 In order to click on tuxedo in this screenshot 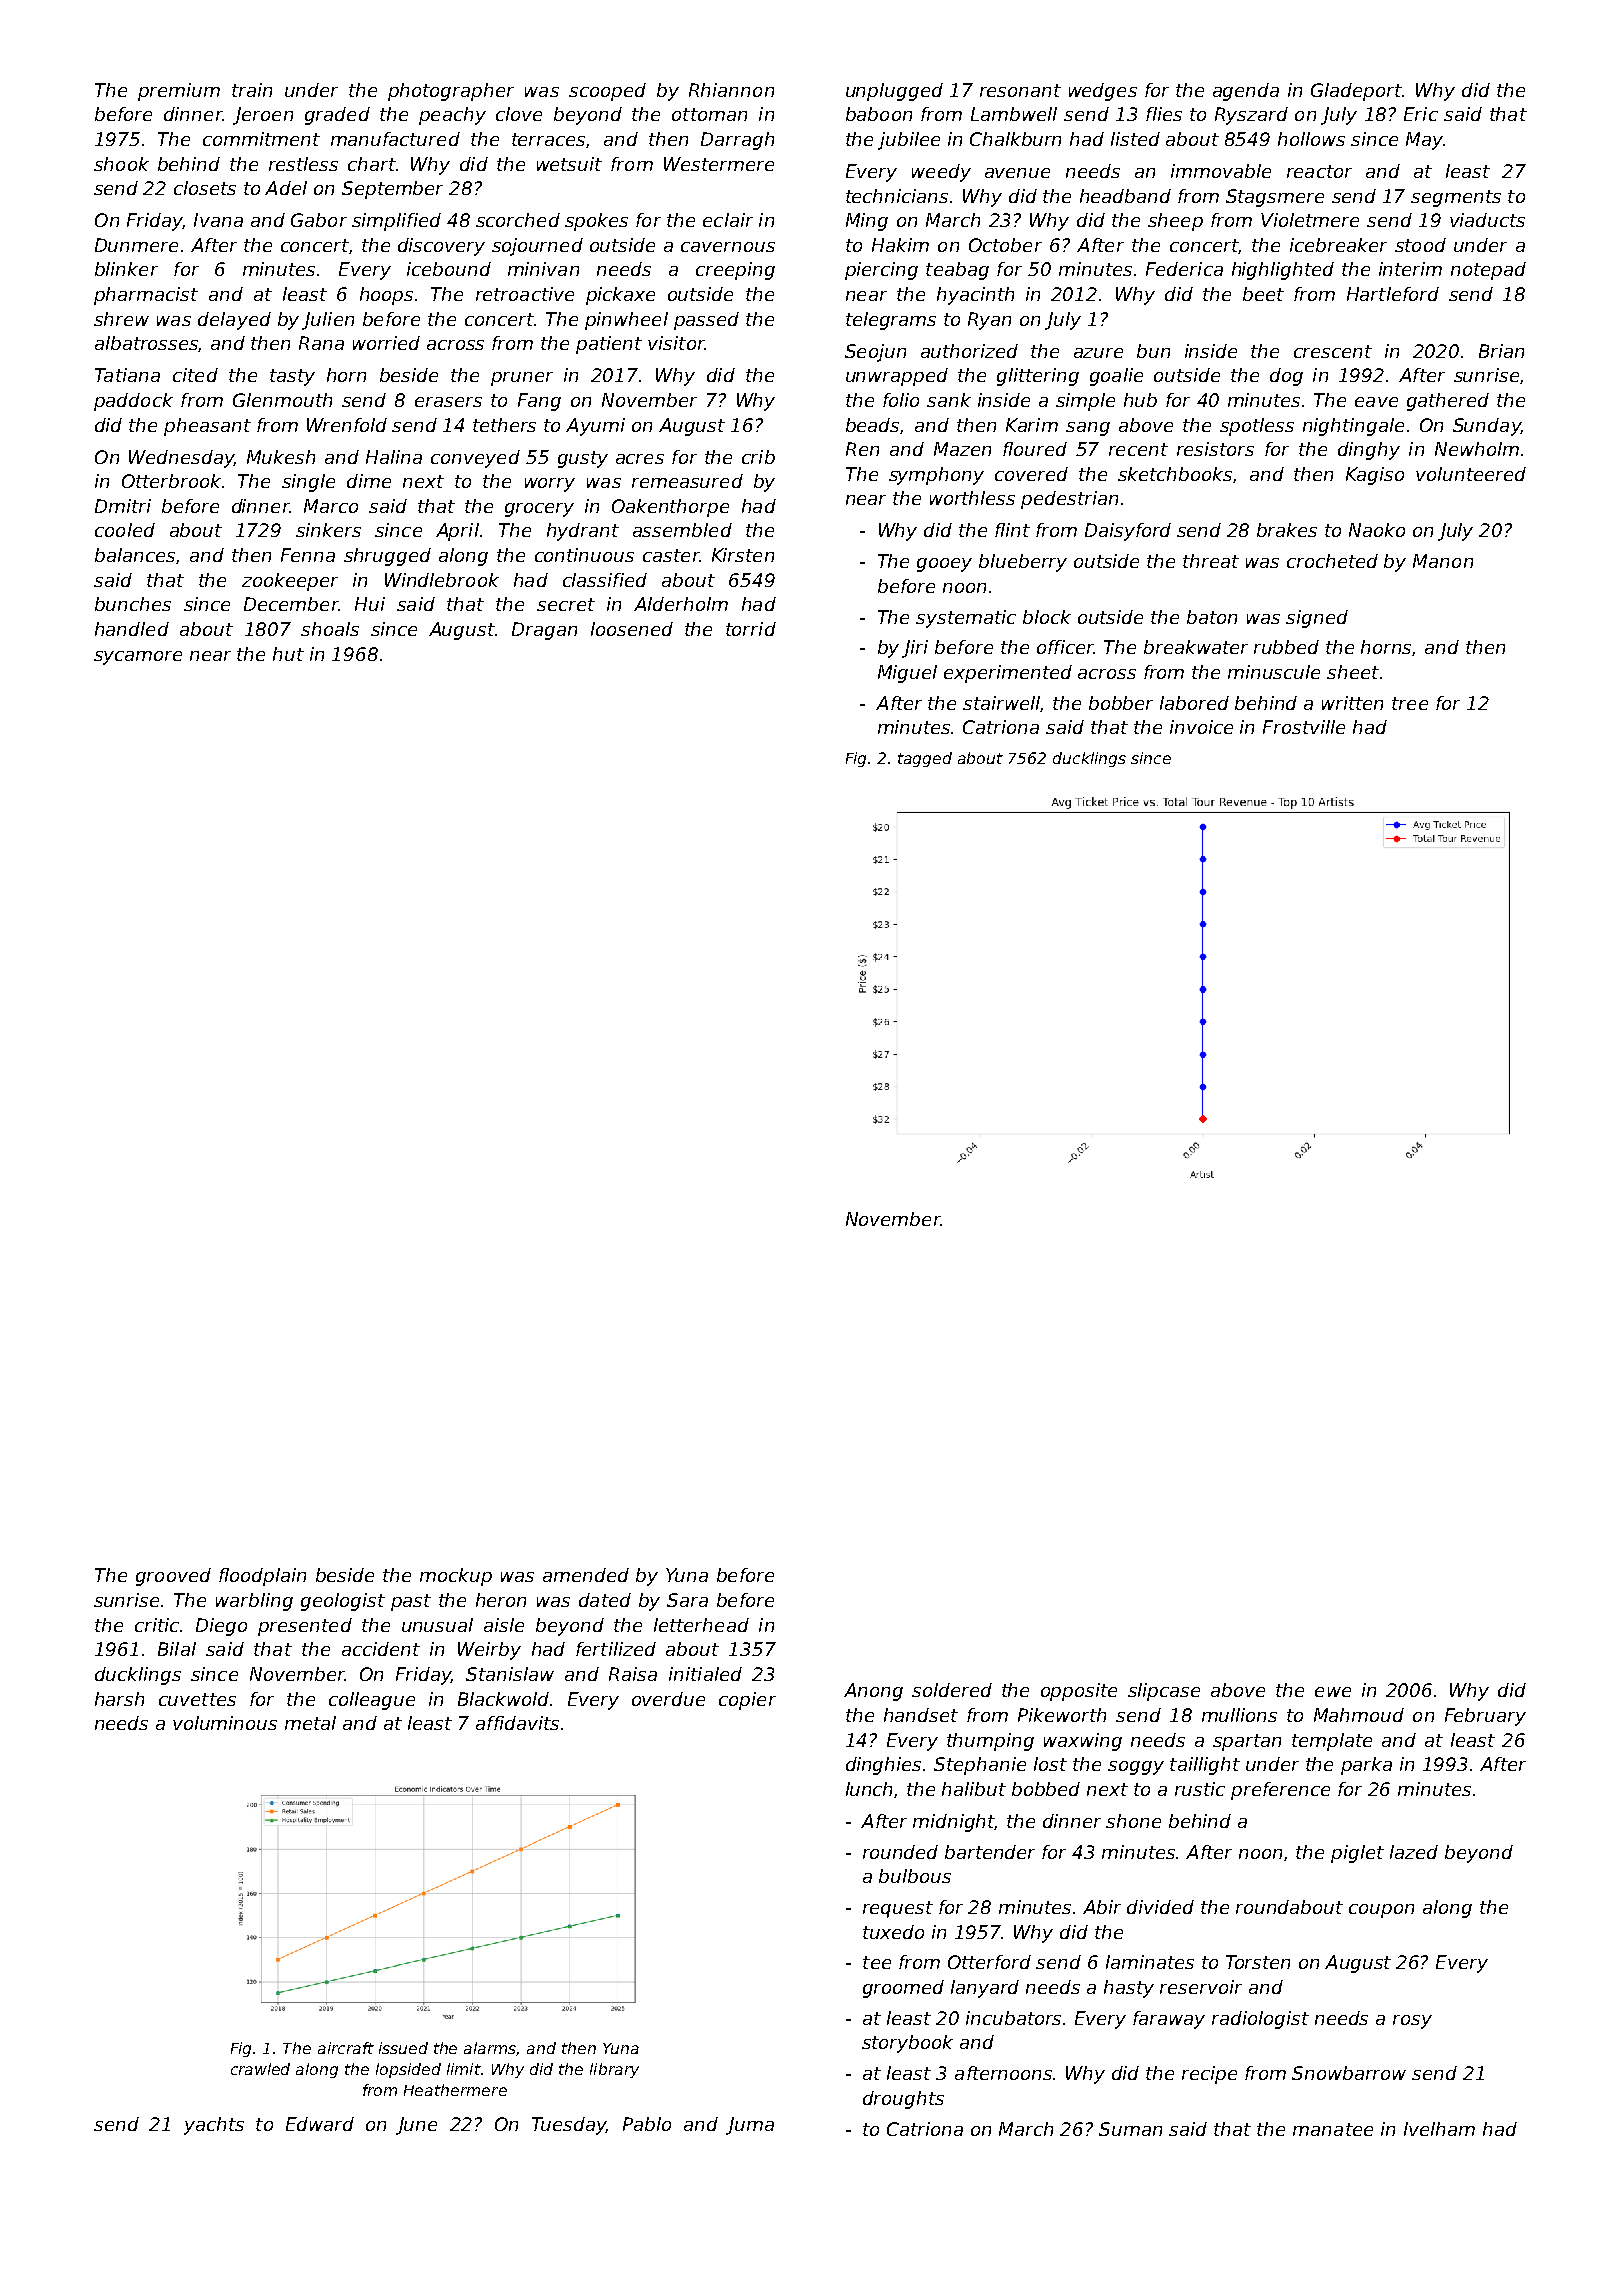, I will do `click(893, 1932)`.
